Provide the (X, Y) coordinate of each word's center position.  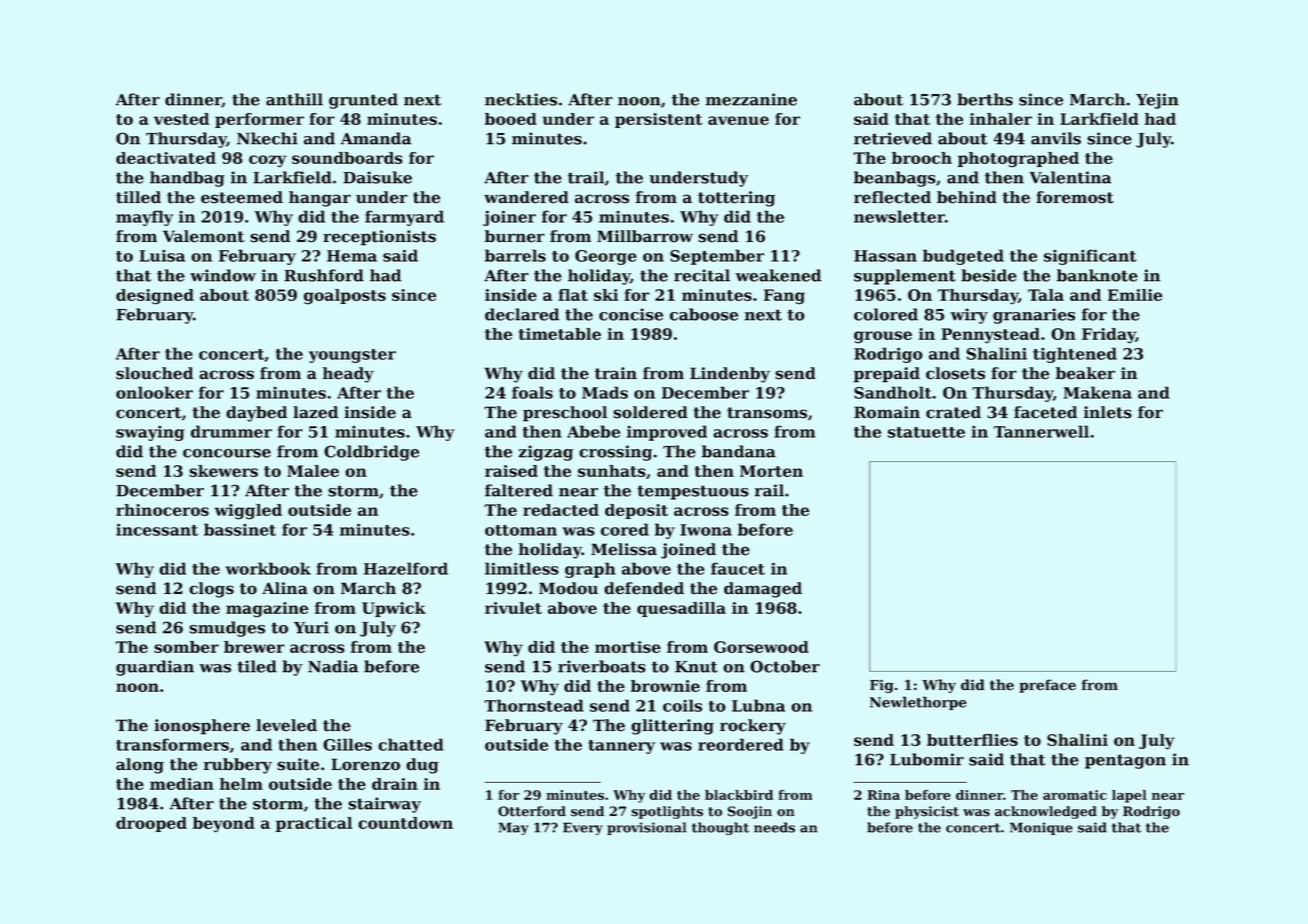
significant (1090, 257)
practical (314, 824)
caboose (704, 314)
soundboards (347, 158)
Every (583, 828)
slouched (154, 373)
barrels (515, 255)
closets (955, 373)
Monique (1041, 828)
